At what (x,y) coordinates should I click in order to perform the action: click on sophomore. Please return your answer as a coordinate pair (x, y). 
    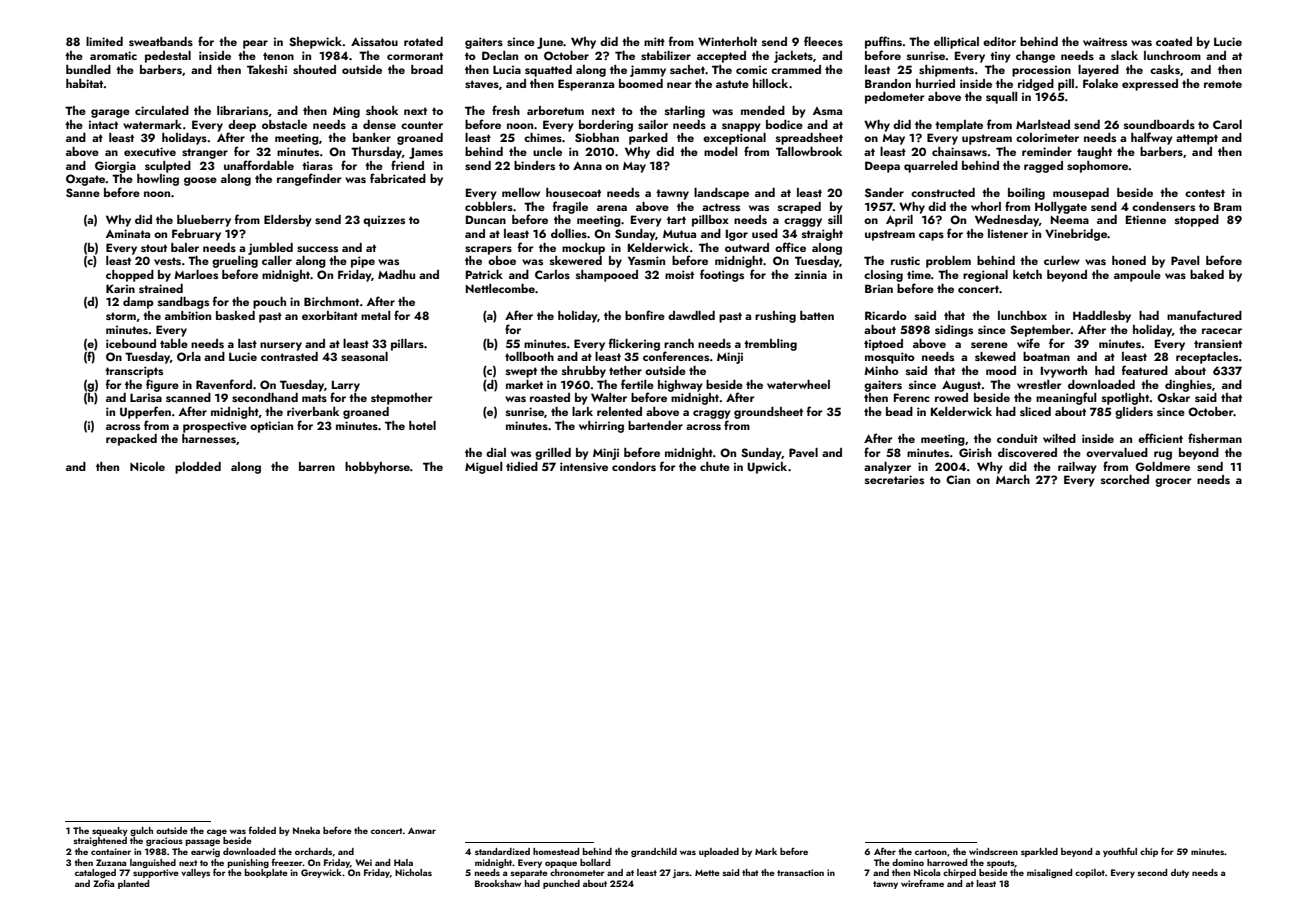
    Looking at the image, I should click on (1097, 167).
